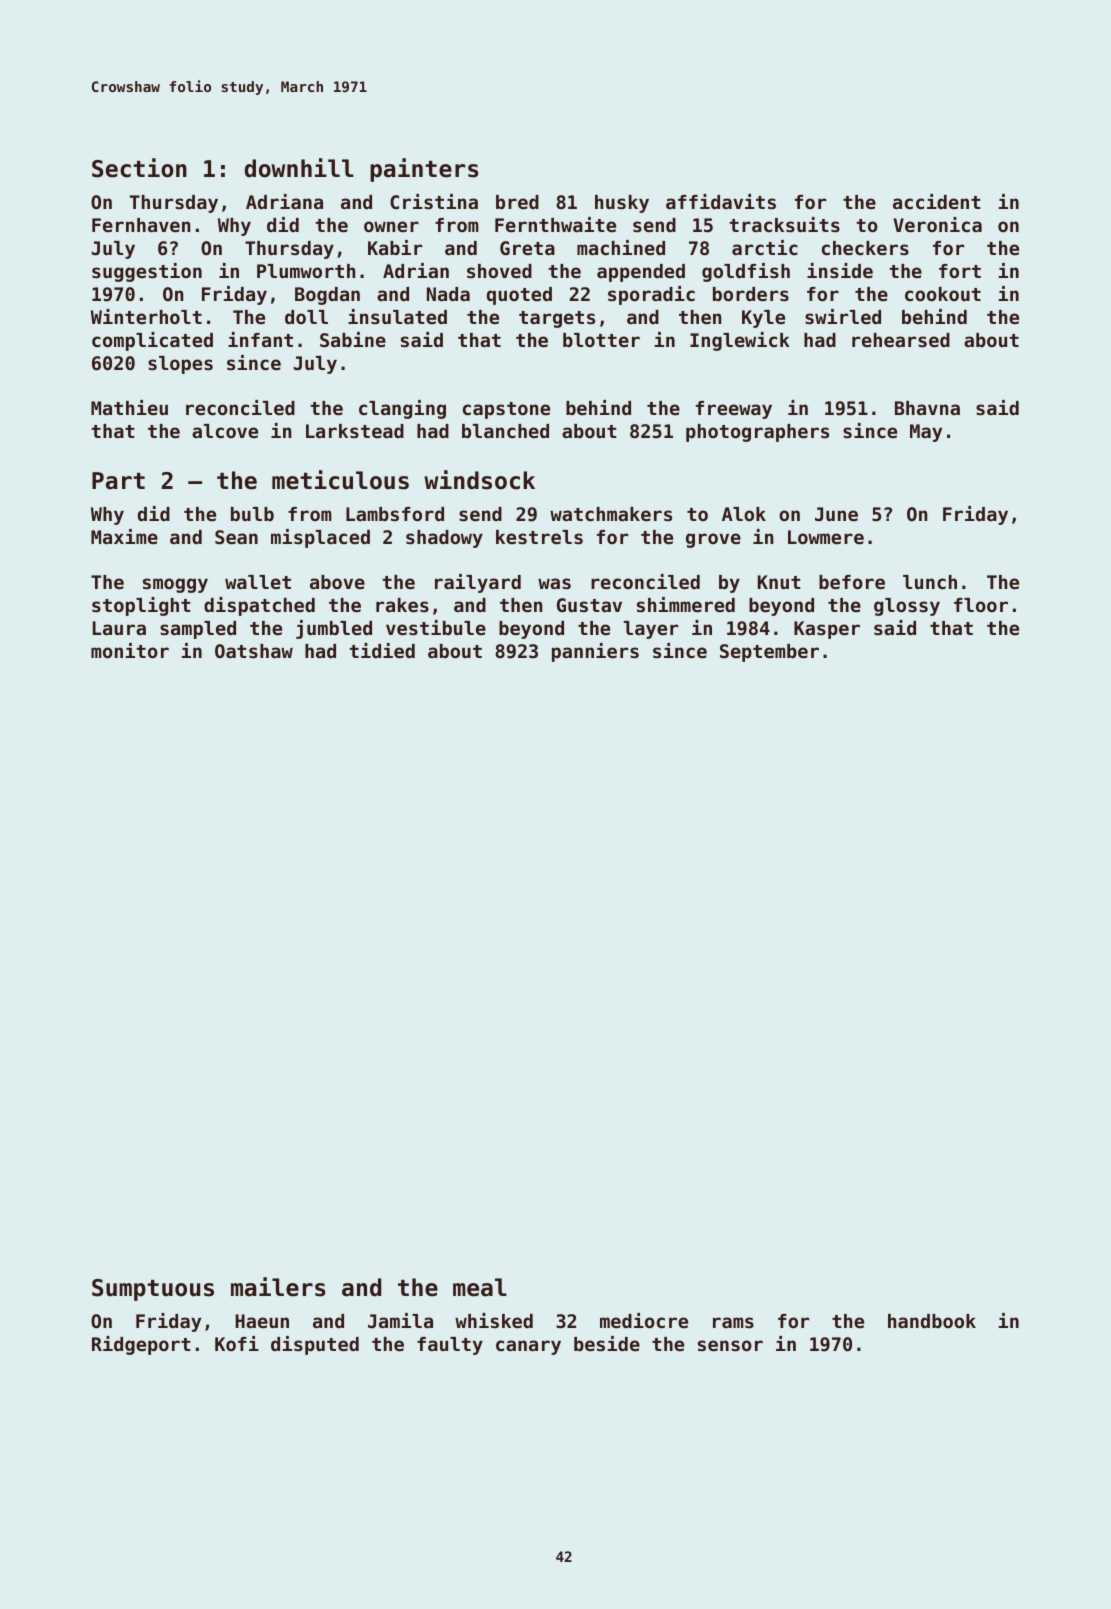 This screenshot has height=1609, width=1111. I want to click on faulty, so click(450, 1346).
